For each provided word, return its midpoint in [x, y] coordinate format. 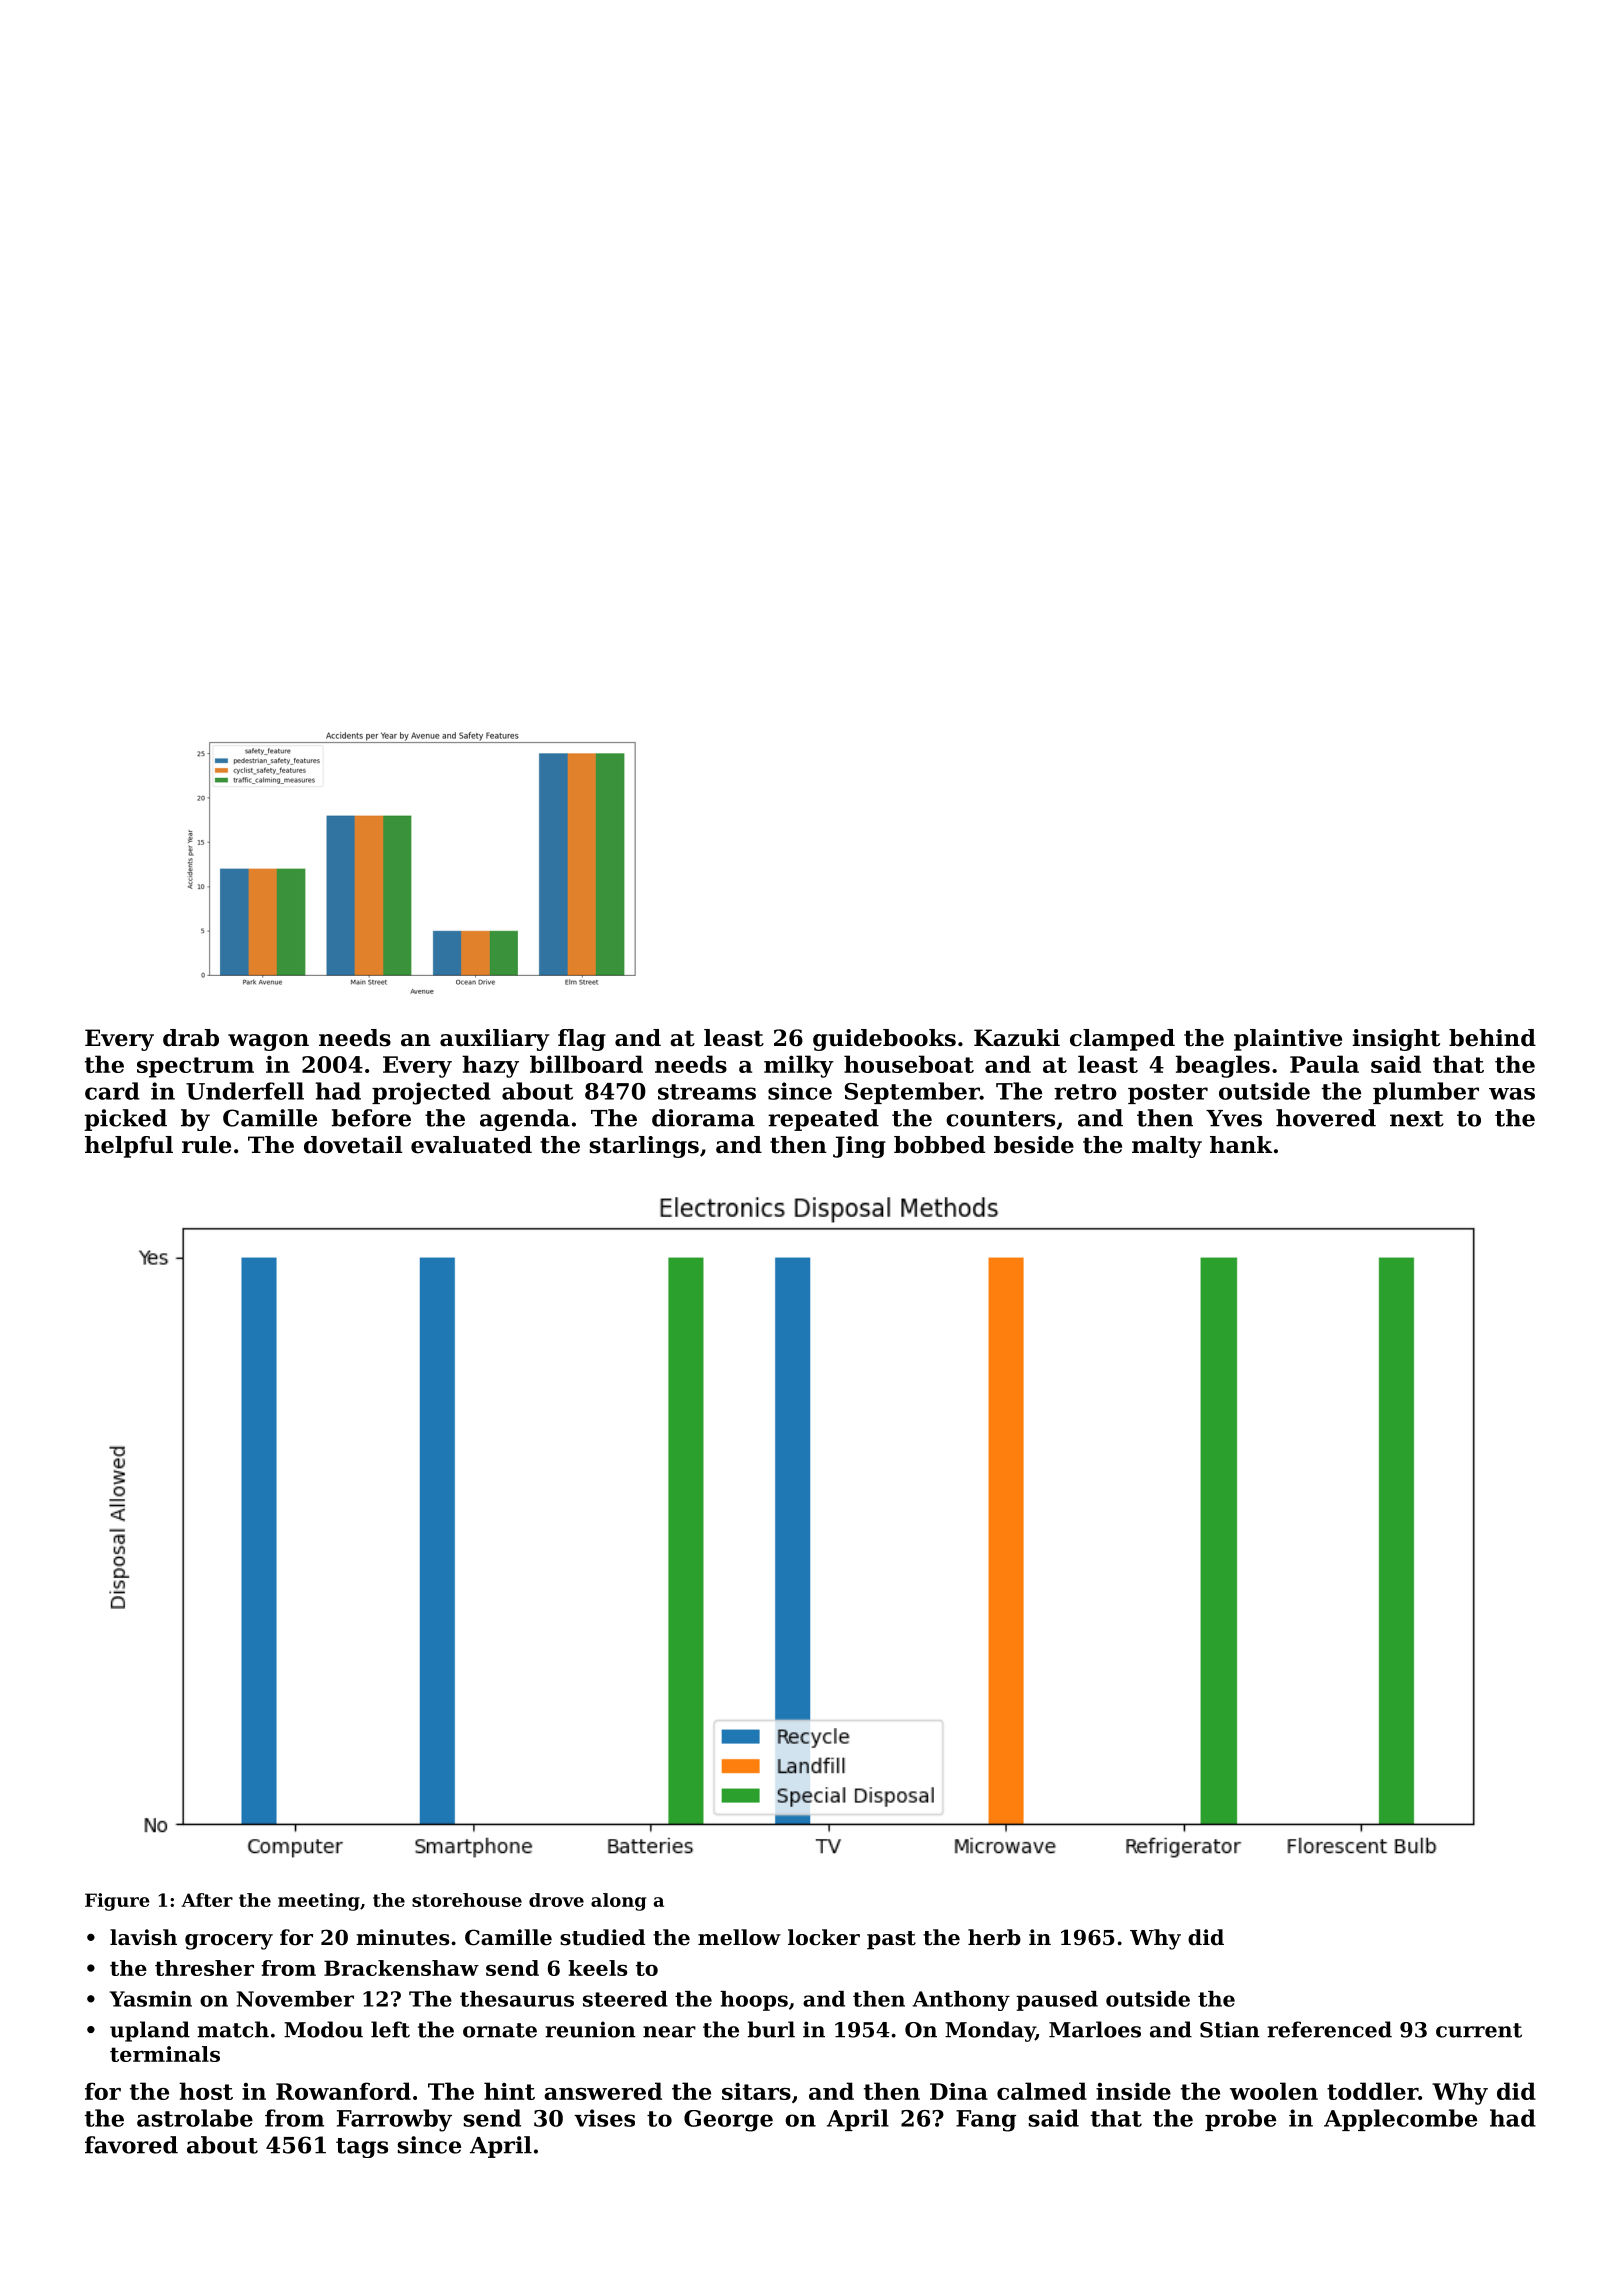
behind [1492, 1038]
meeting [319, 1902]
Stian [1230, 2029]
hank [1241, 1145]
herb [994, 1937]
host [206, 2091]
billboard [586, 1064]
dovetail [353, 1145]
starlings [644, 1147]
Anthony [961, 2001]
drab [191, 1038]
